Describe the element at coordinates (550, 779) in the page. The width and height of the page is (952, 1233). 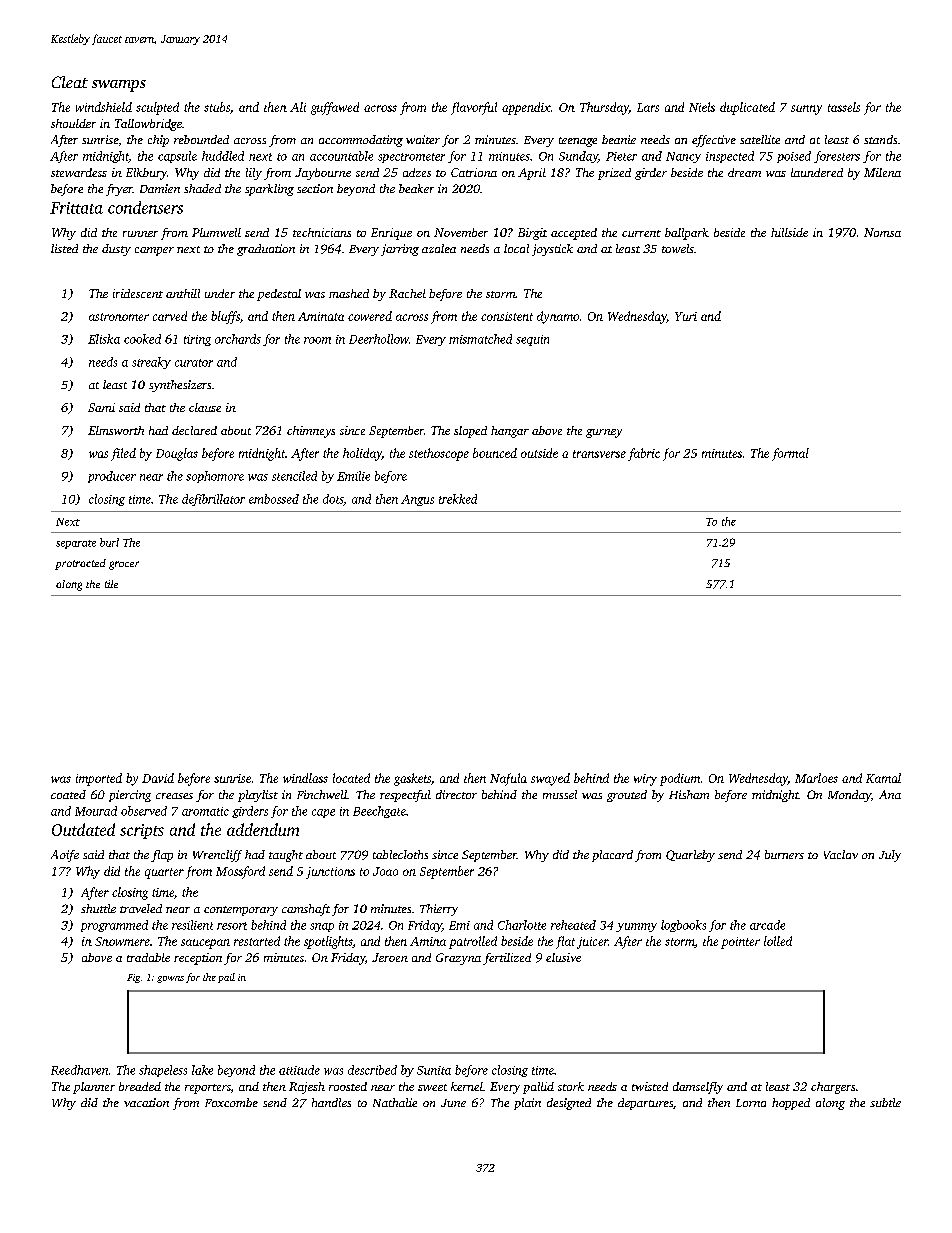
I see `swayed` at that location.
